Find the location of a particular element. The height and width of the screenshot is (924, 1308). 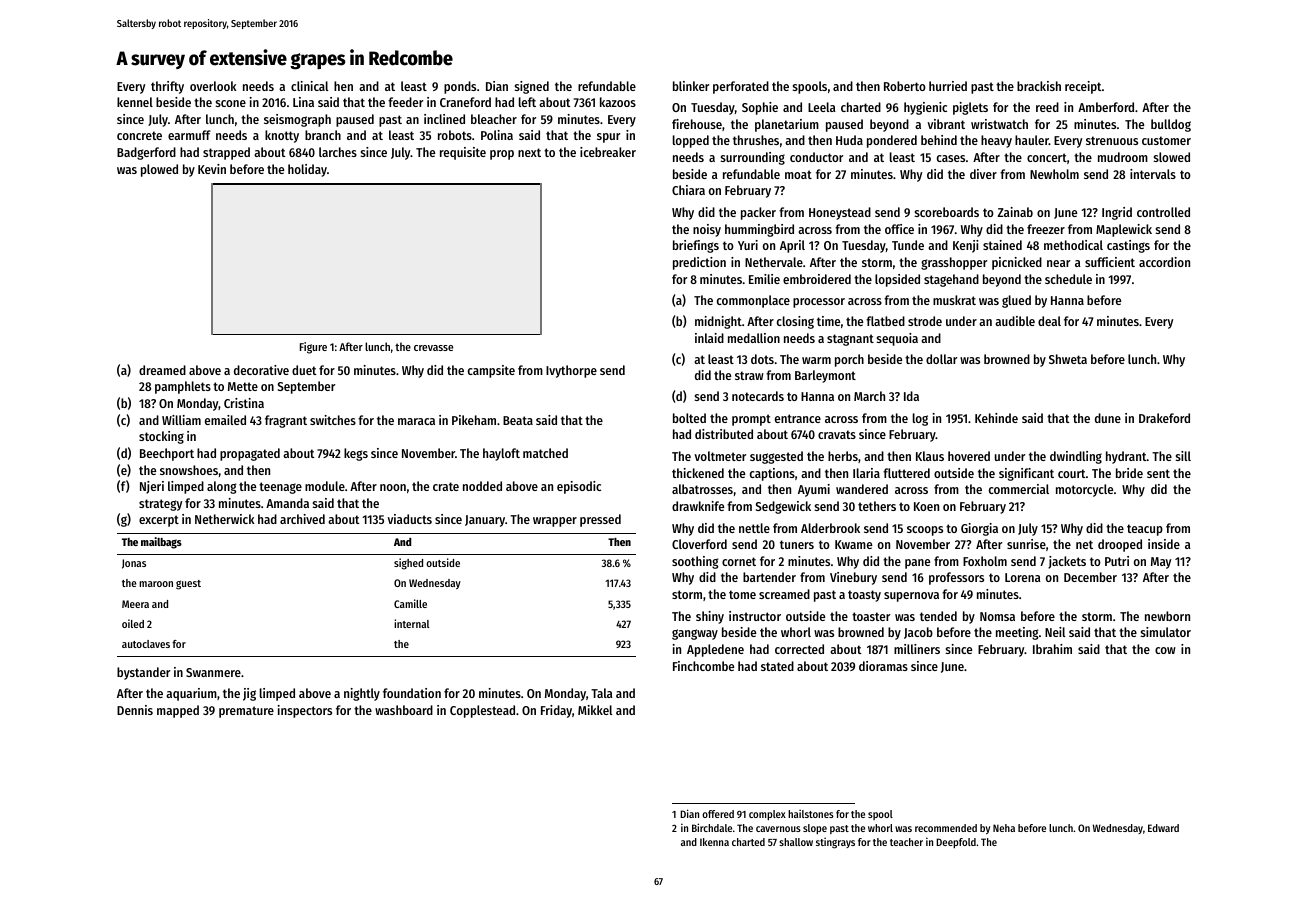

mapped is located at coordinates (178, 711).
